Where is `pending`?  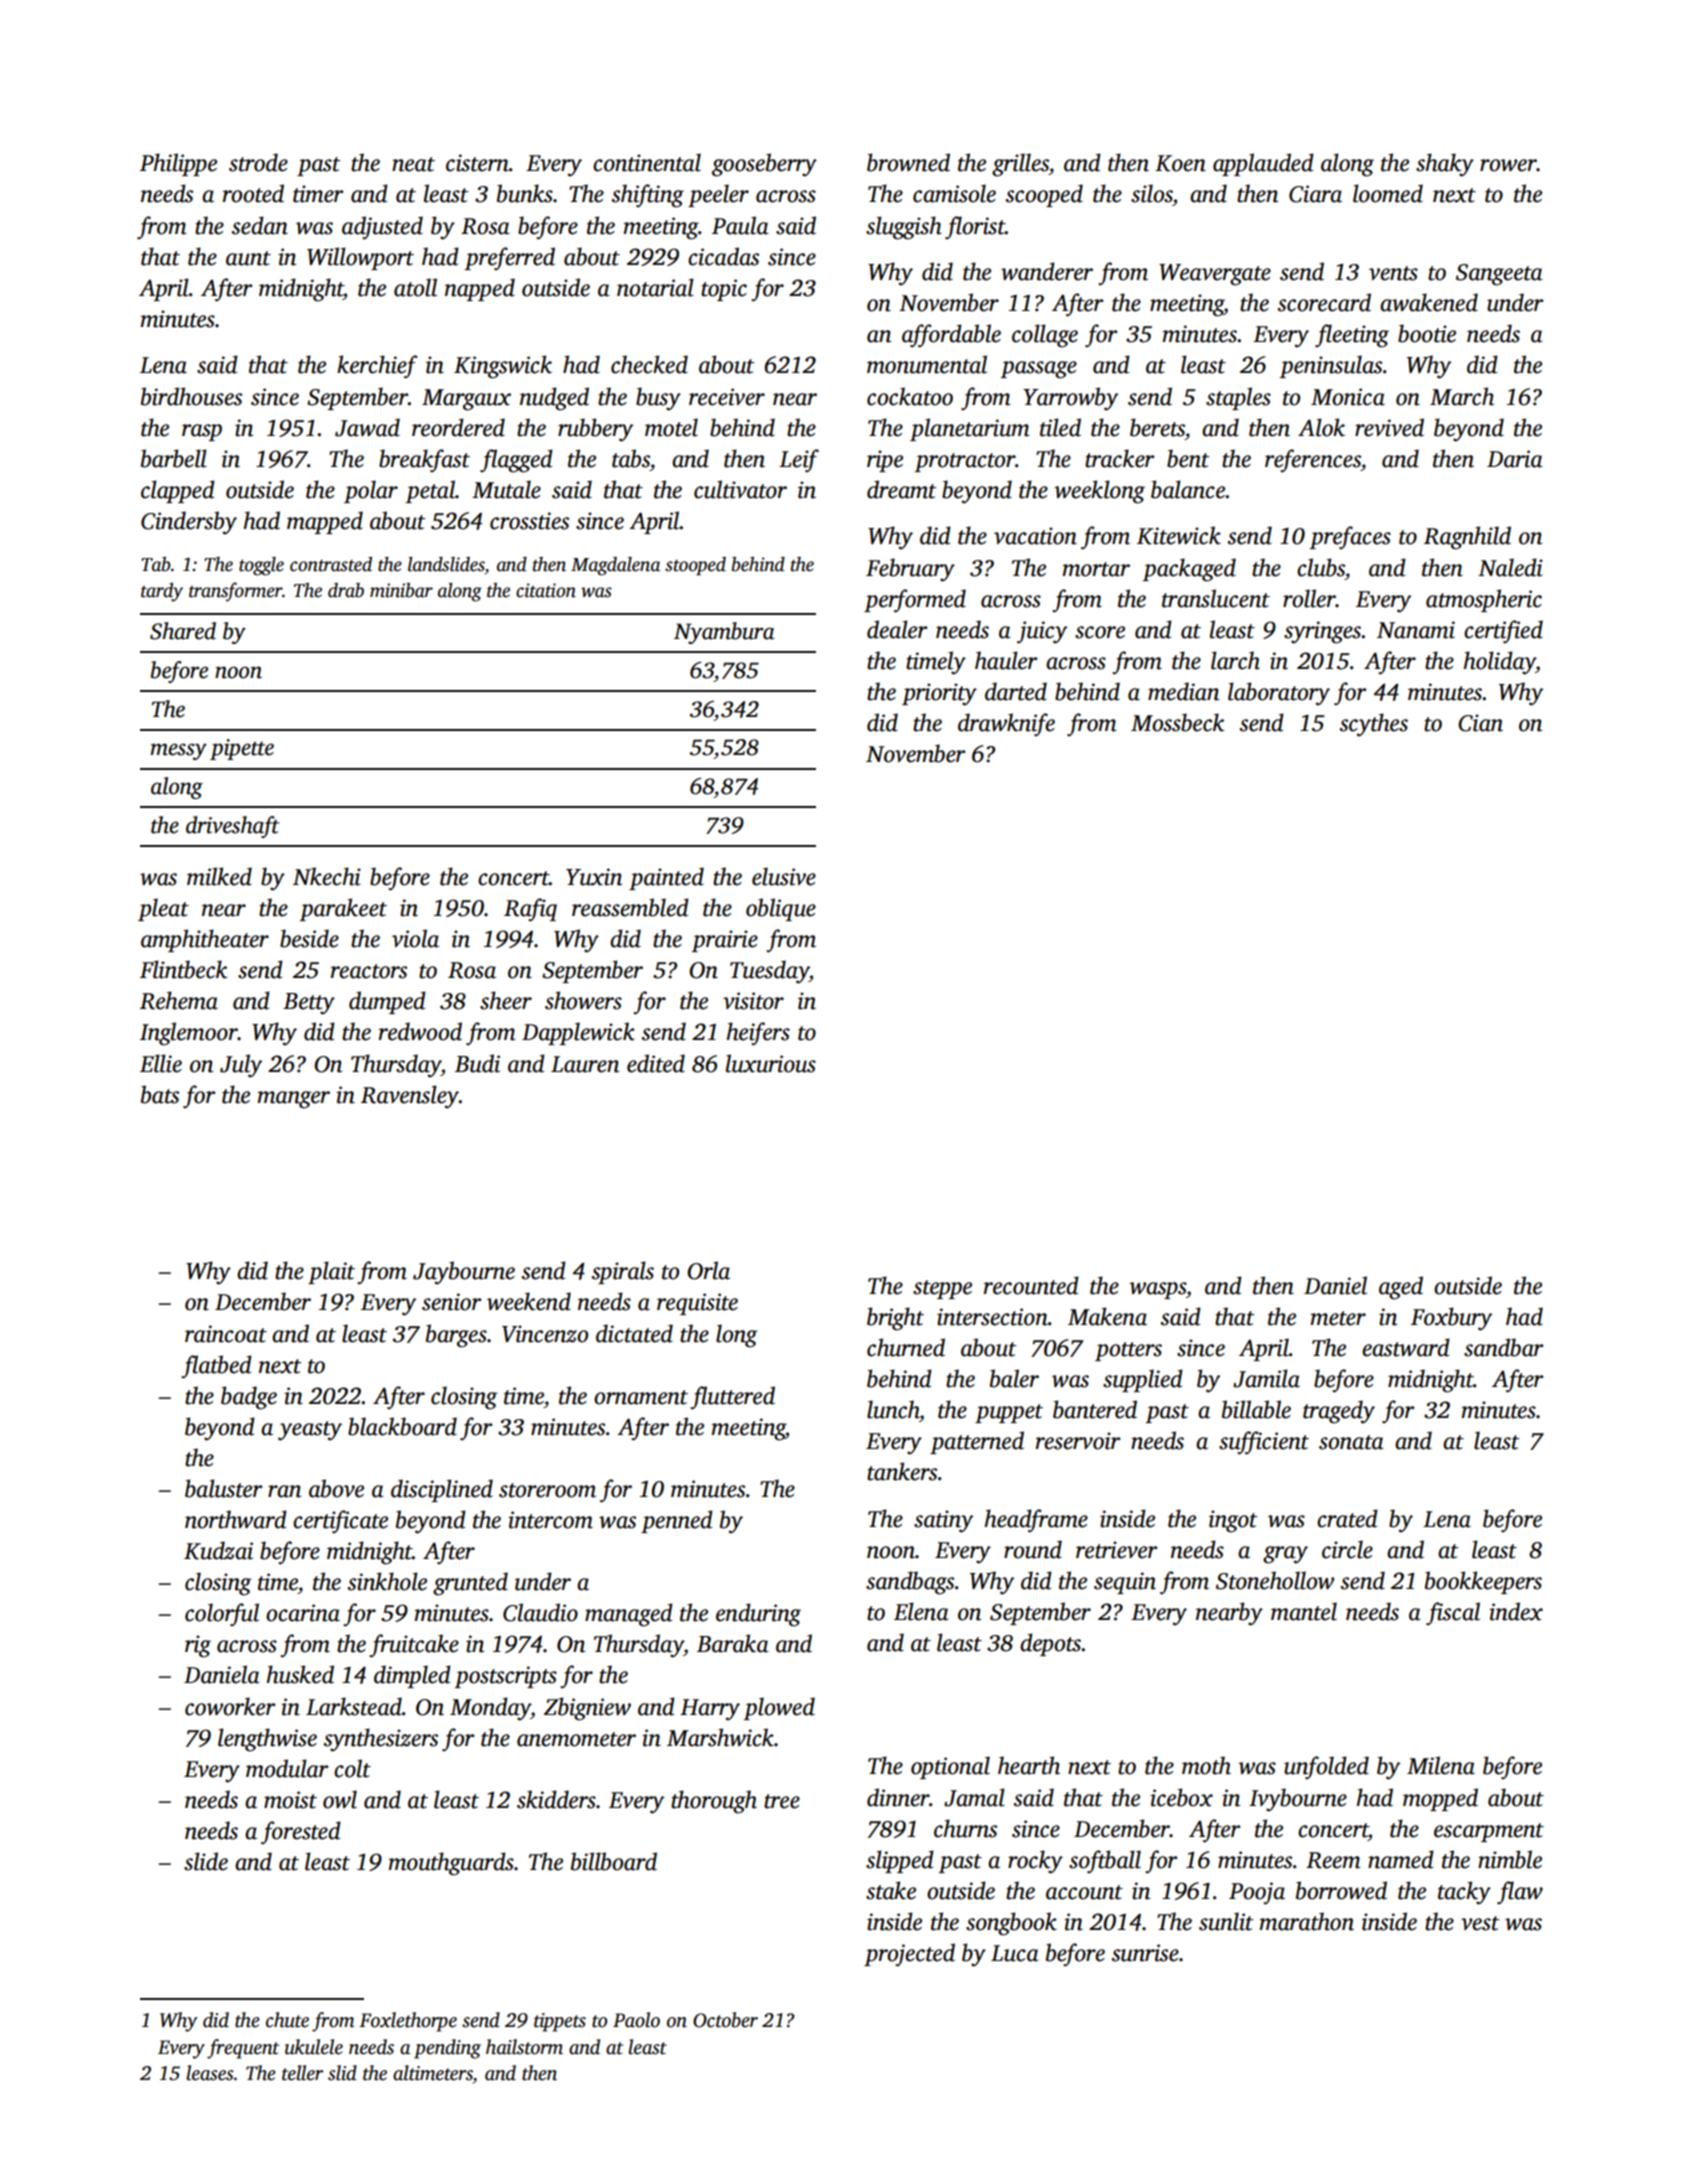
pending is located at coordinates (447, 2049).
